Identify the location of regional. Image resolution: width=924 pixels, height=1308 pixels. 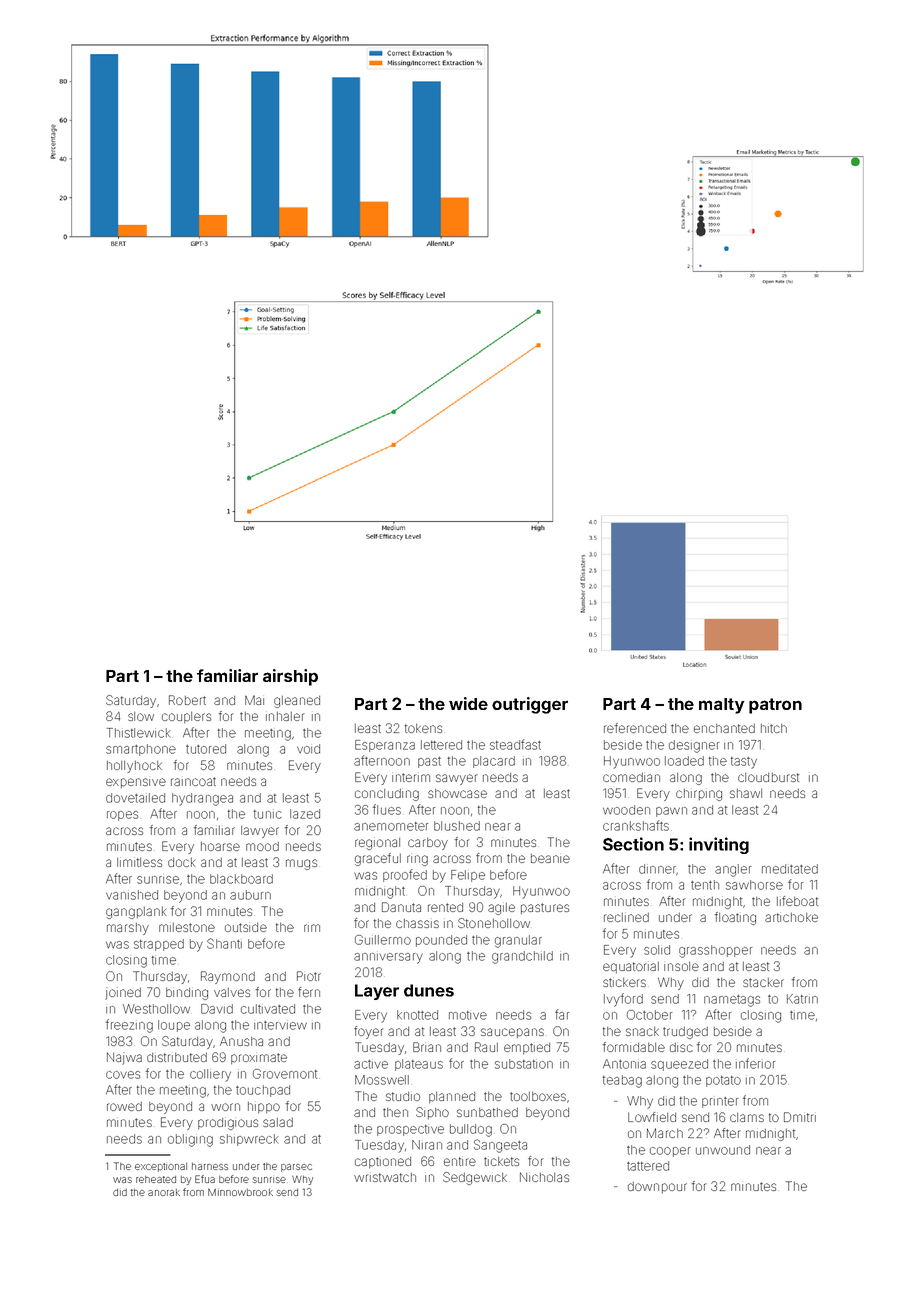
(377, 844).
